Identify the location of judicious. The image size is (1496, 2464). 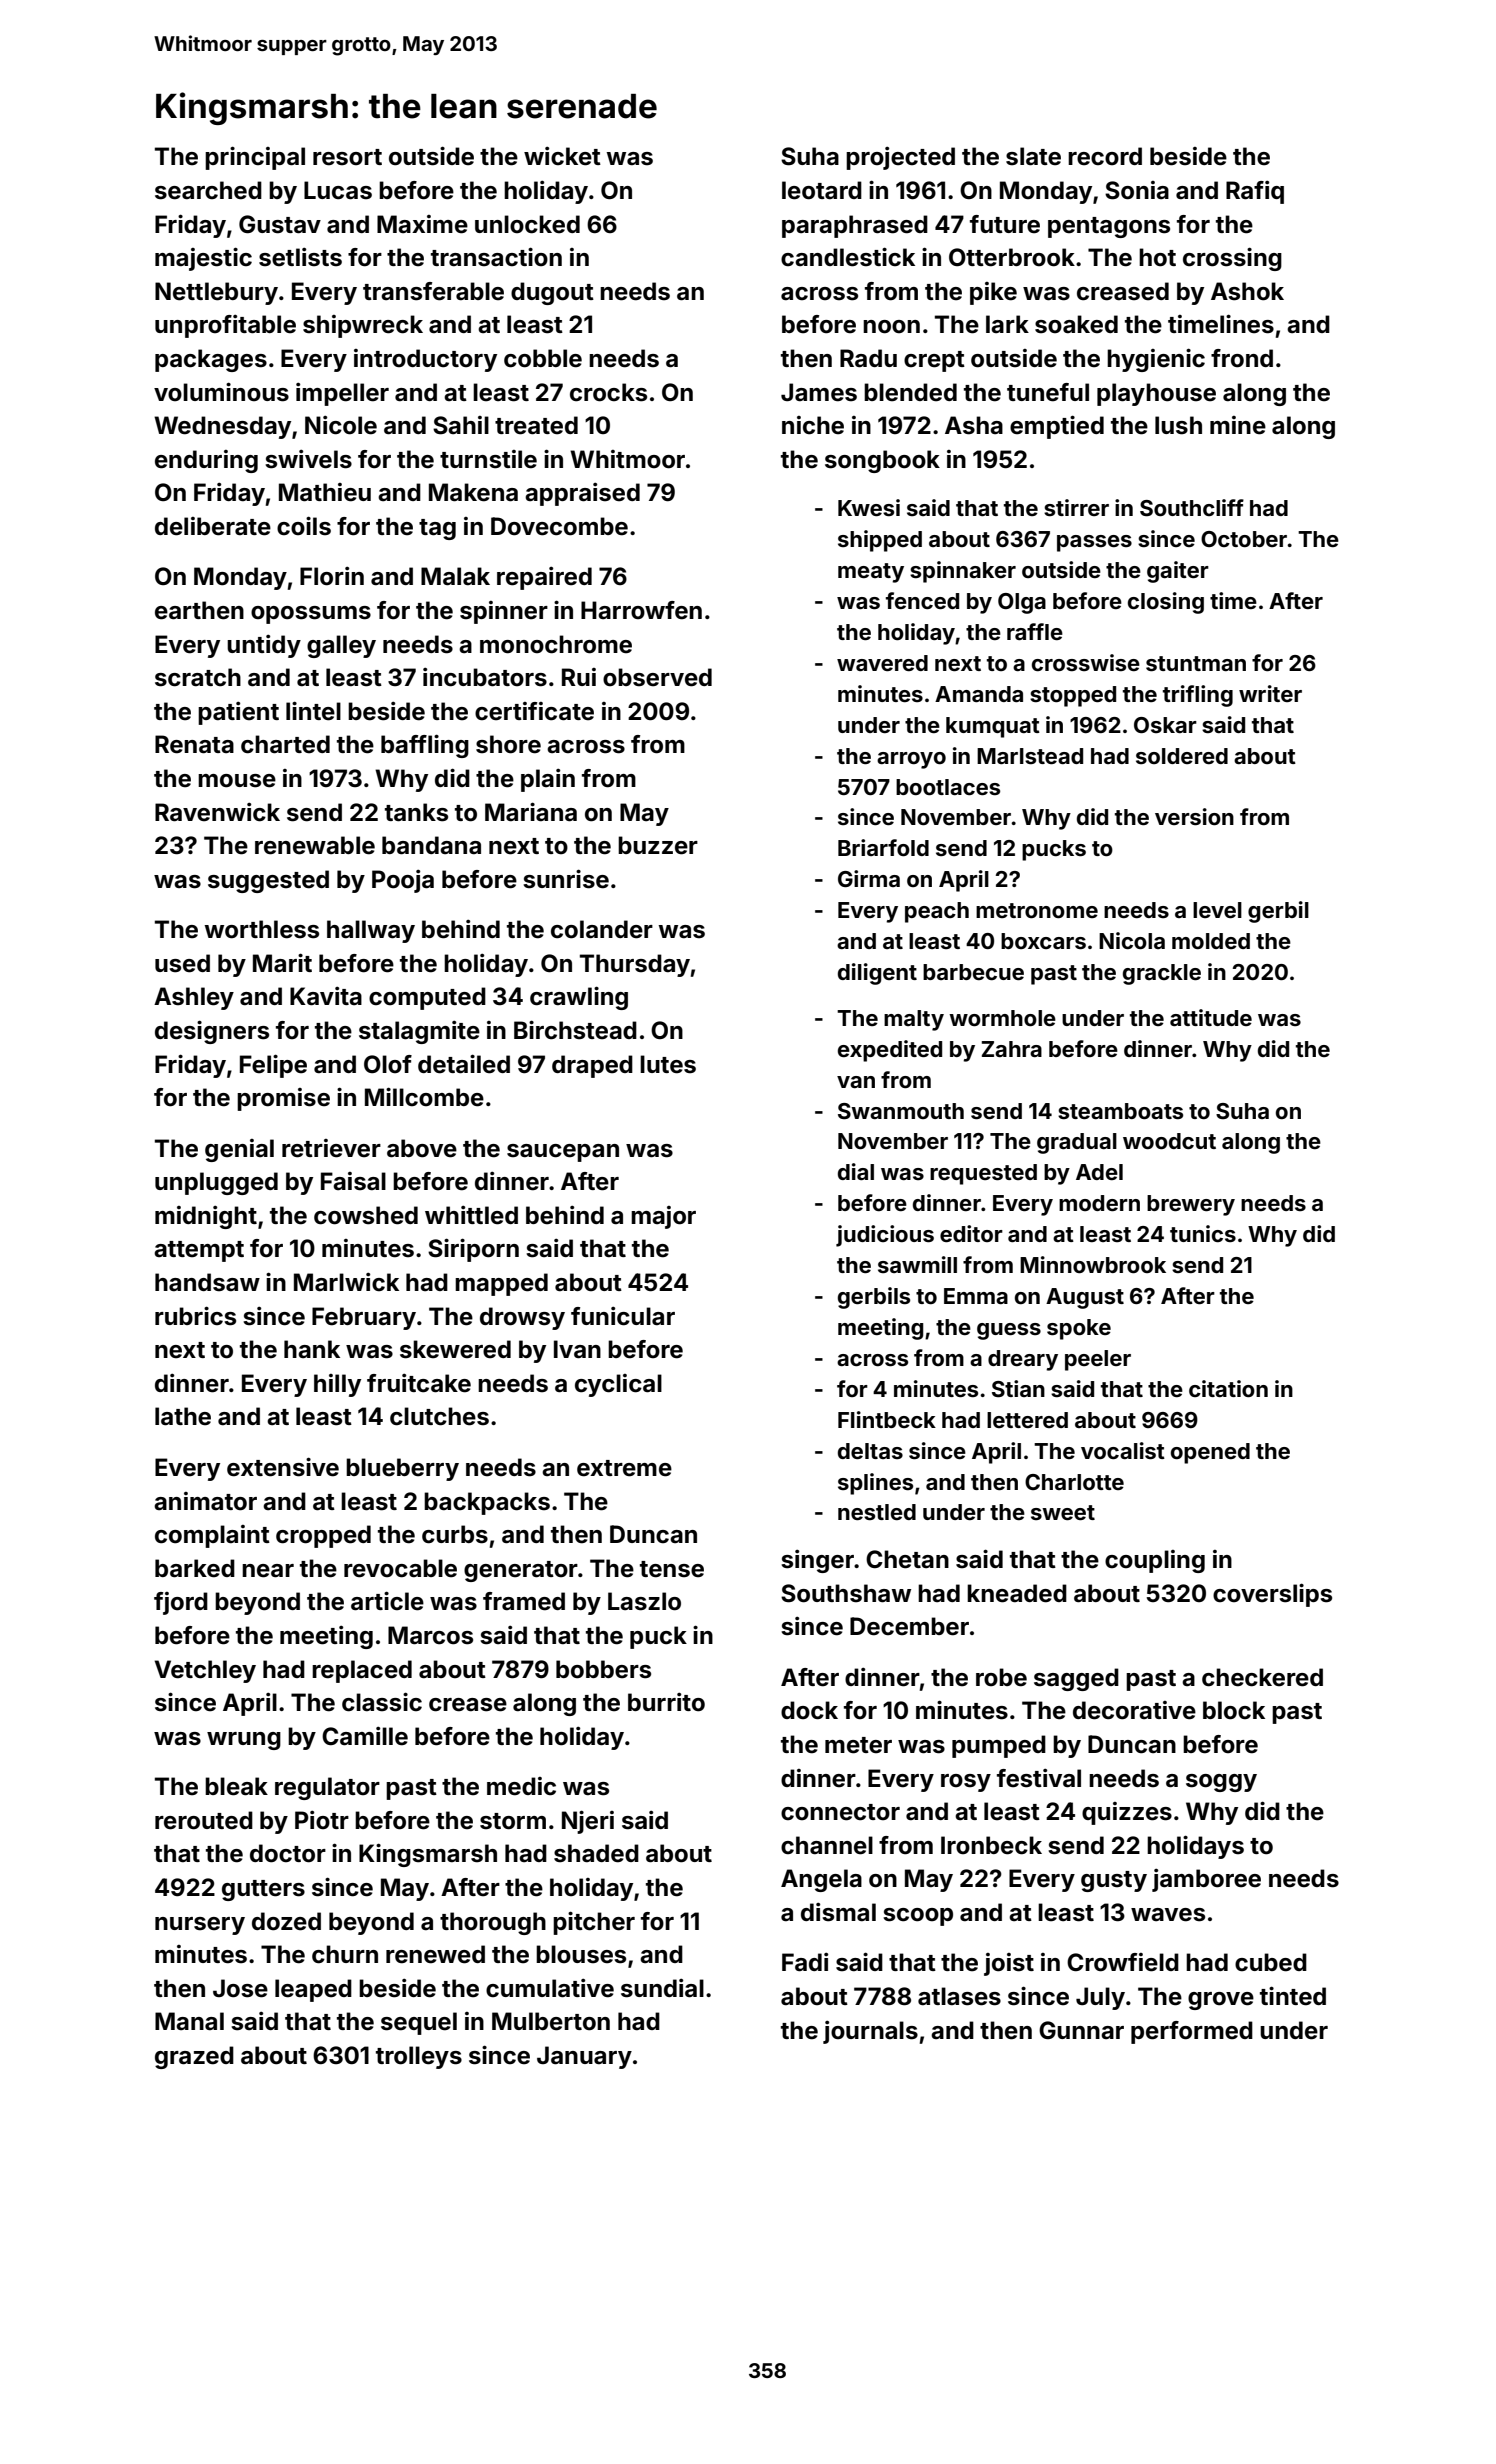
(885, 1236).
